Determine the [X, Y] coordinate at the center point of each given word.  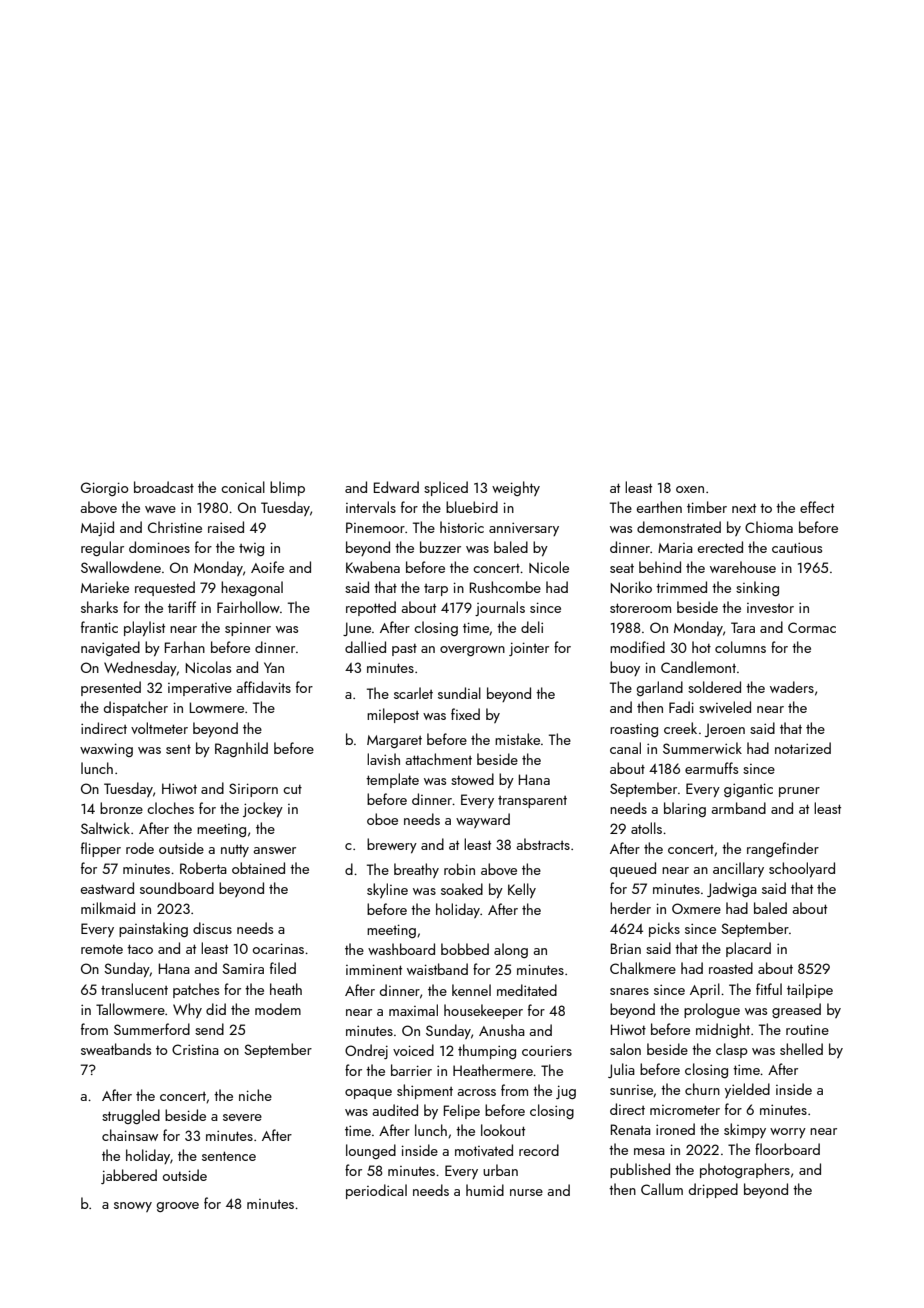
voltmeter [159, 728]
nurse [526, 1192]
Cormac [812, 627]
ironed [675, 1129]
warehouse [743, 567]
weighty [516, 488]
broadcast [164, 487]
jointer [529, 649]
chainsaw [130, 1135]
